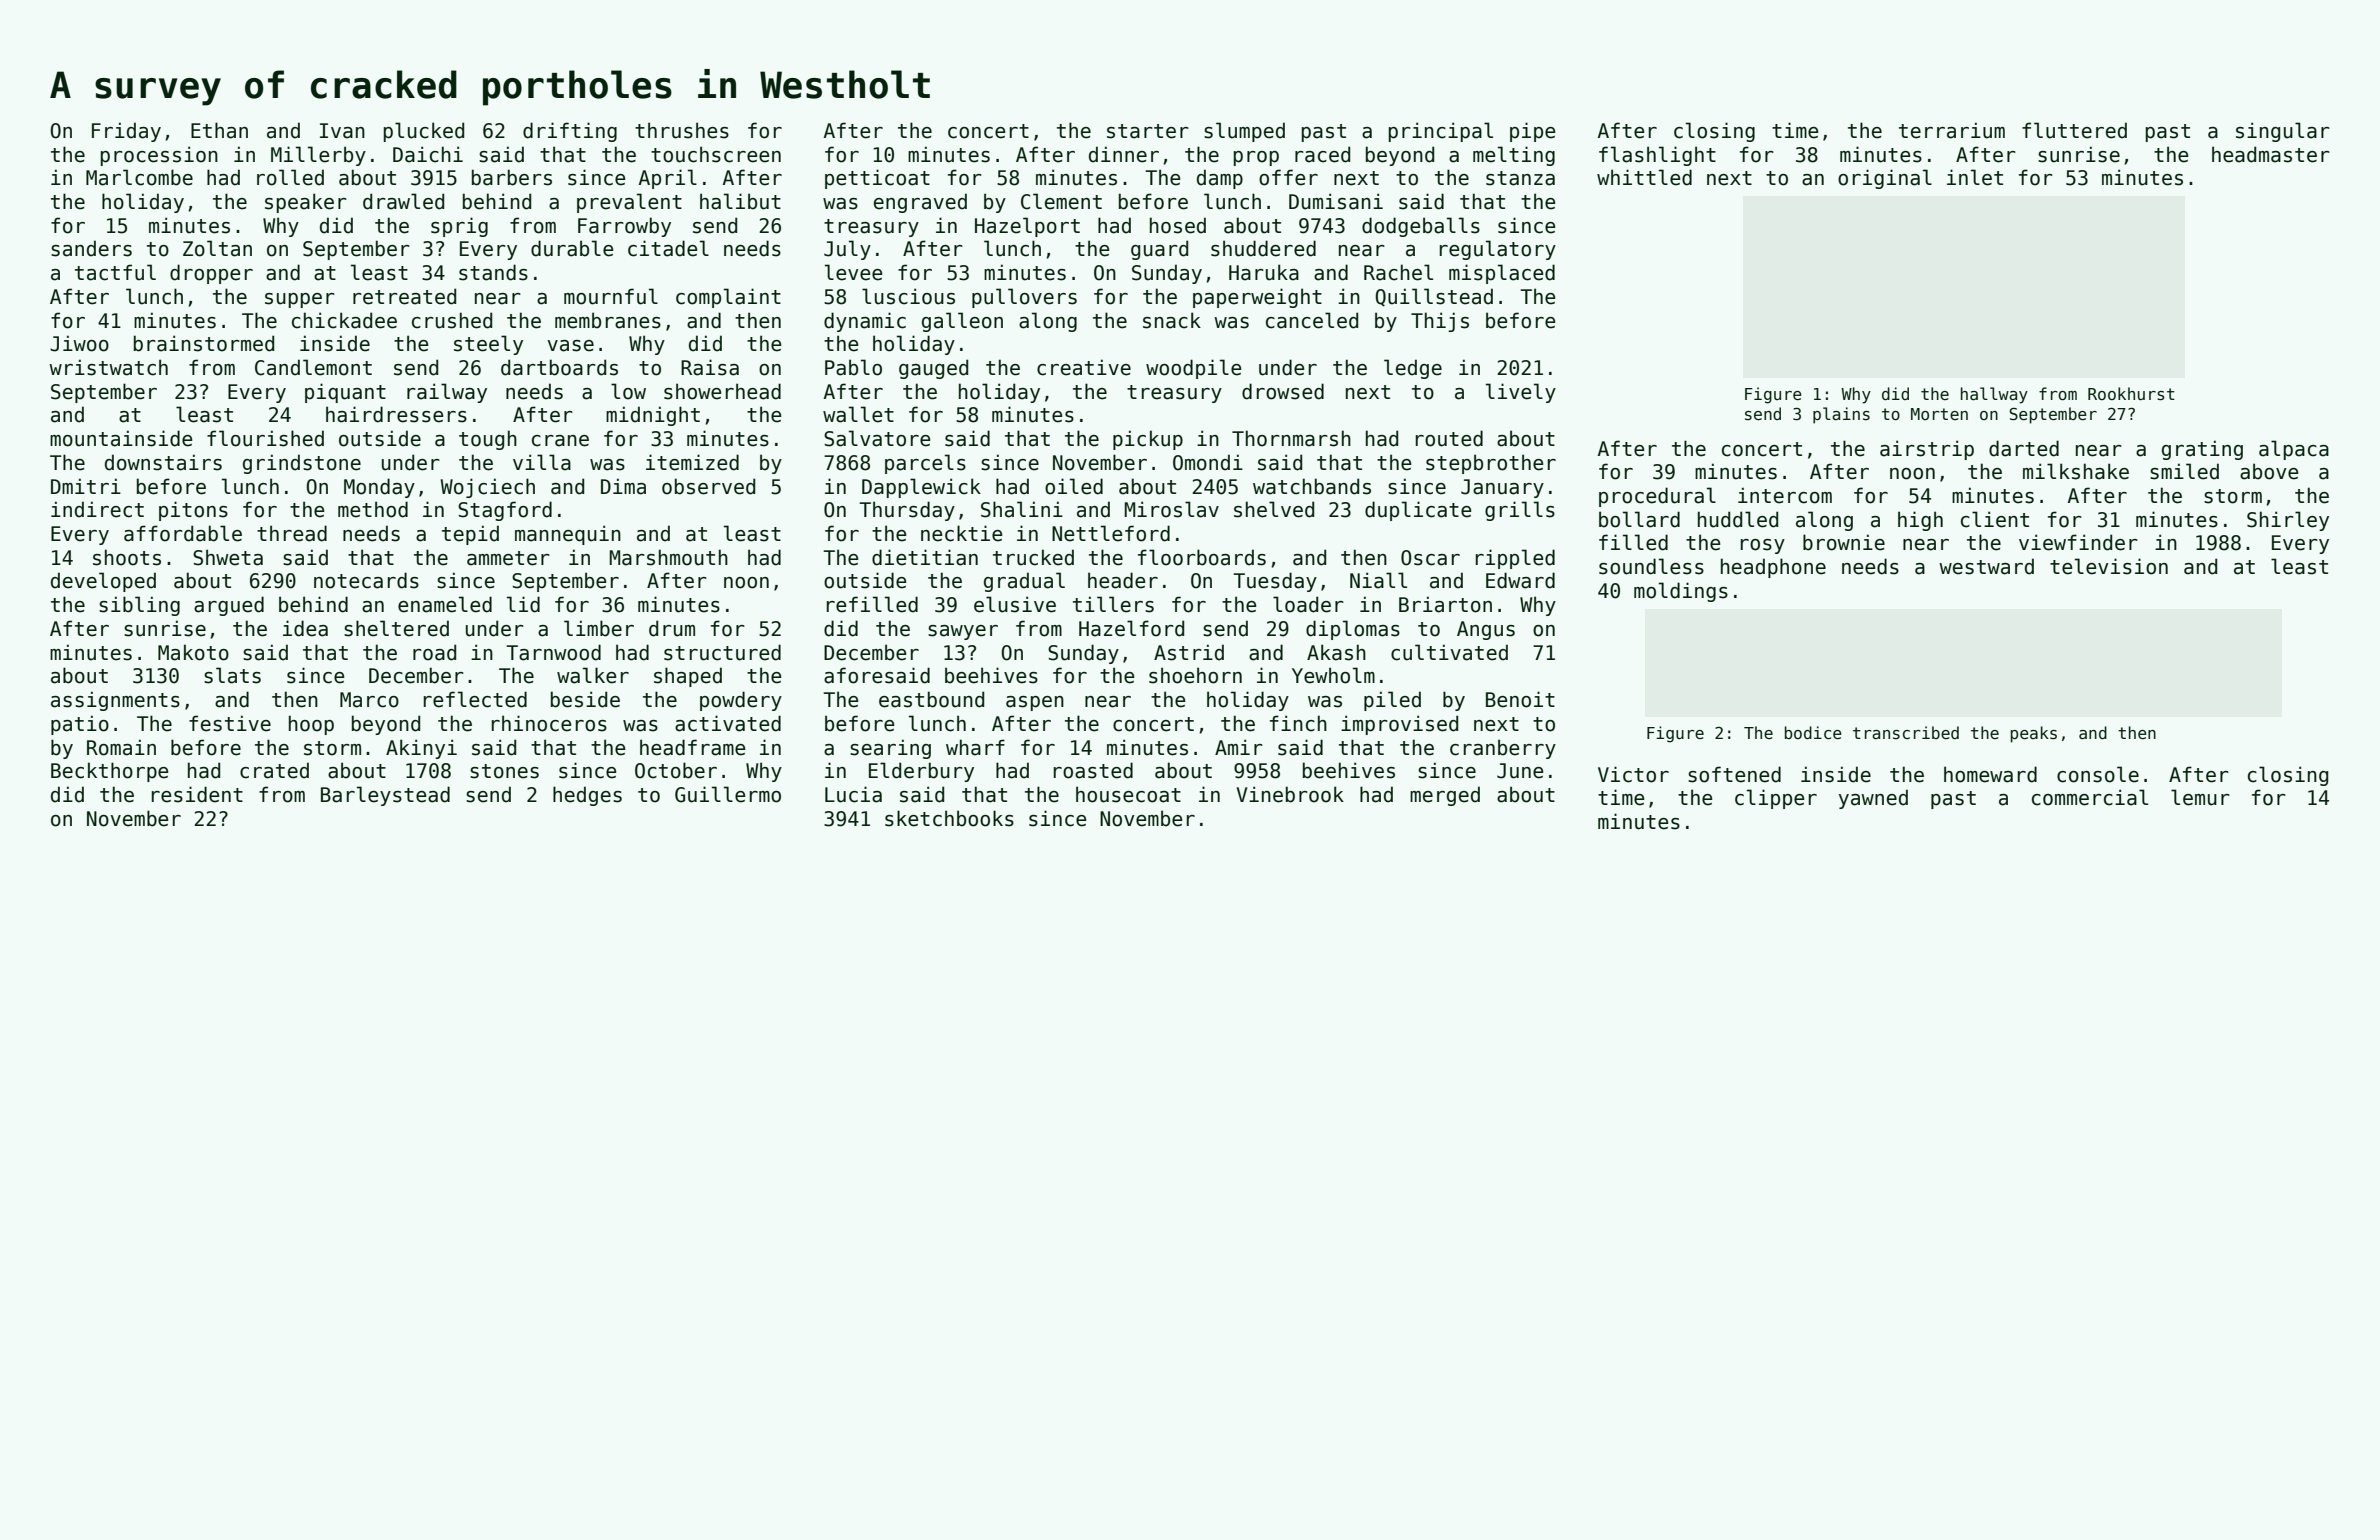  I want to click on patio, so click(80, 725).
